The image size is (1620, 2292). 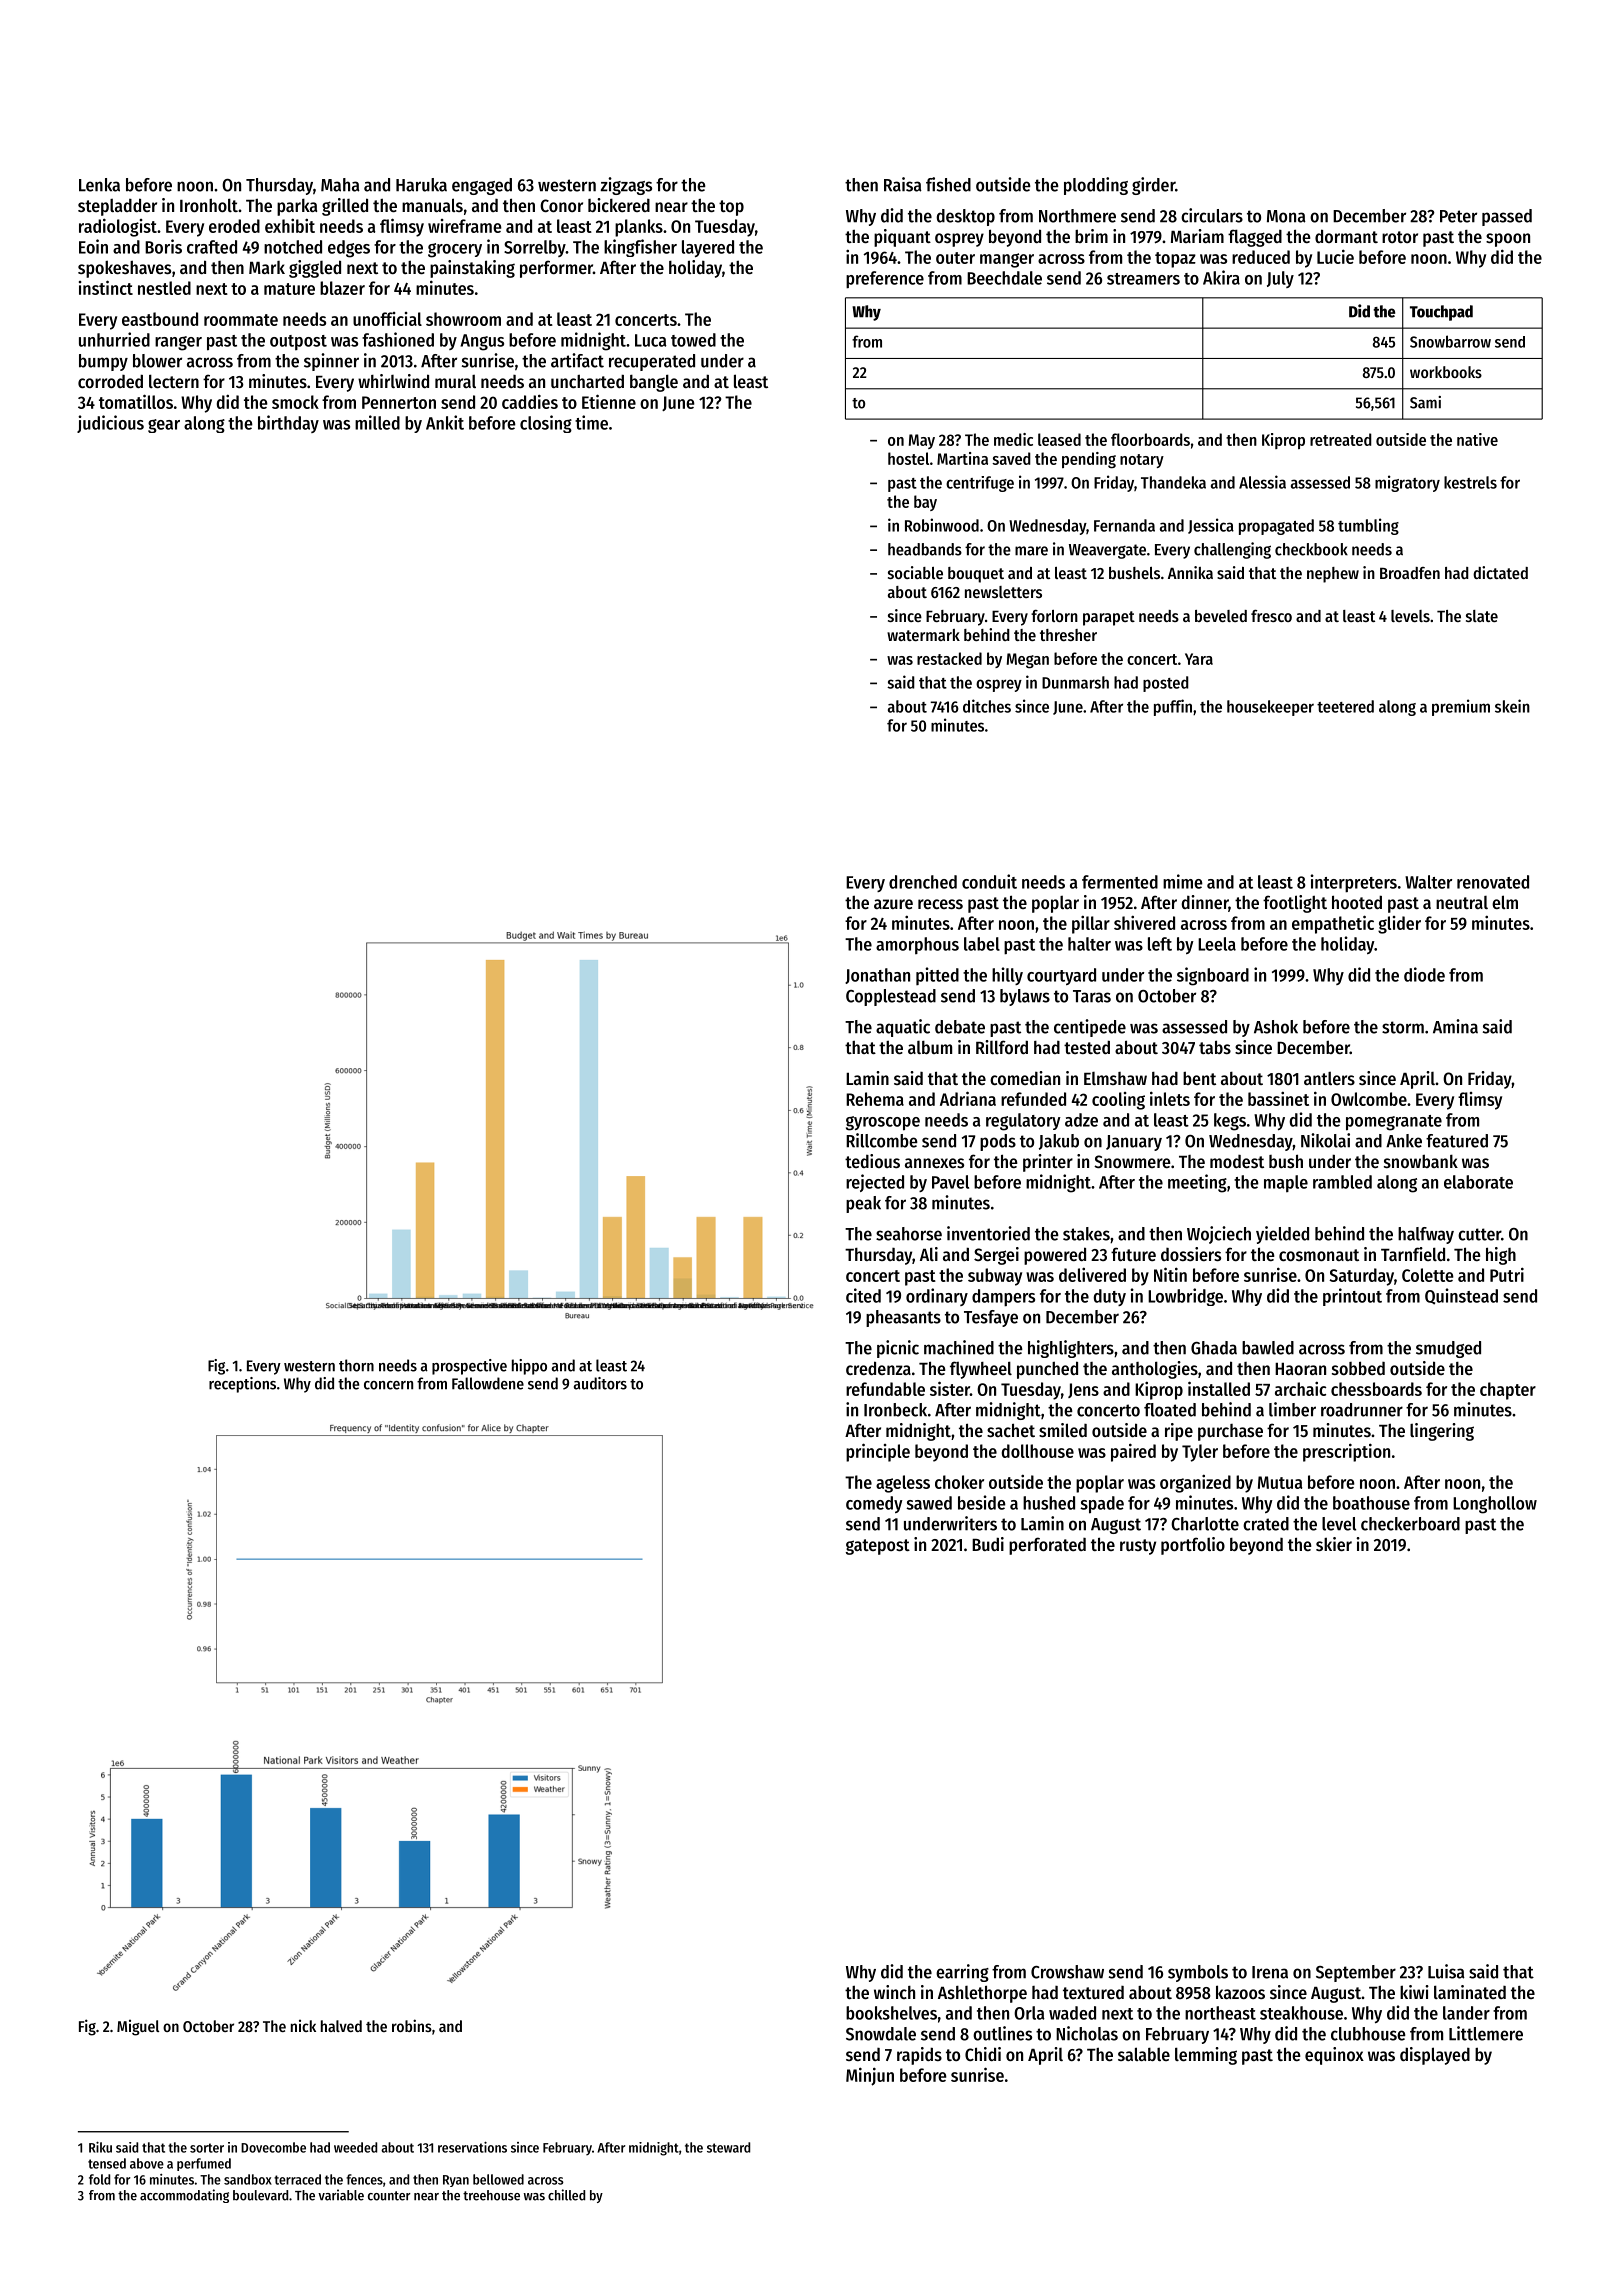 I want to click on halved, so click(x=341, y=2026).
